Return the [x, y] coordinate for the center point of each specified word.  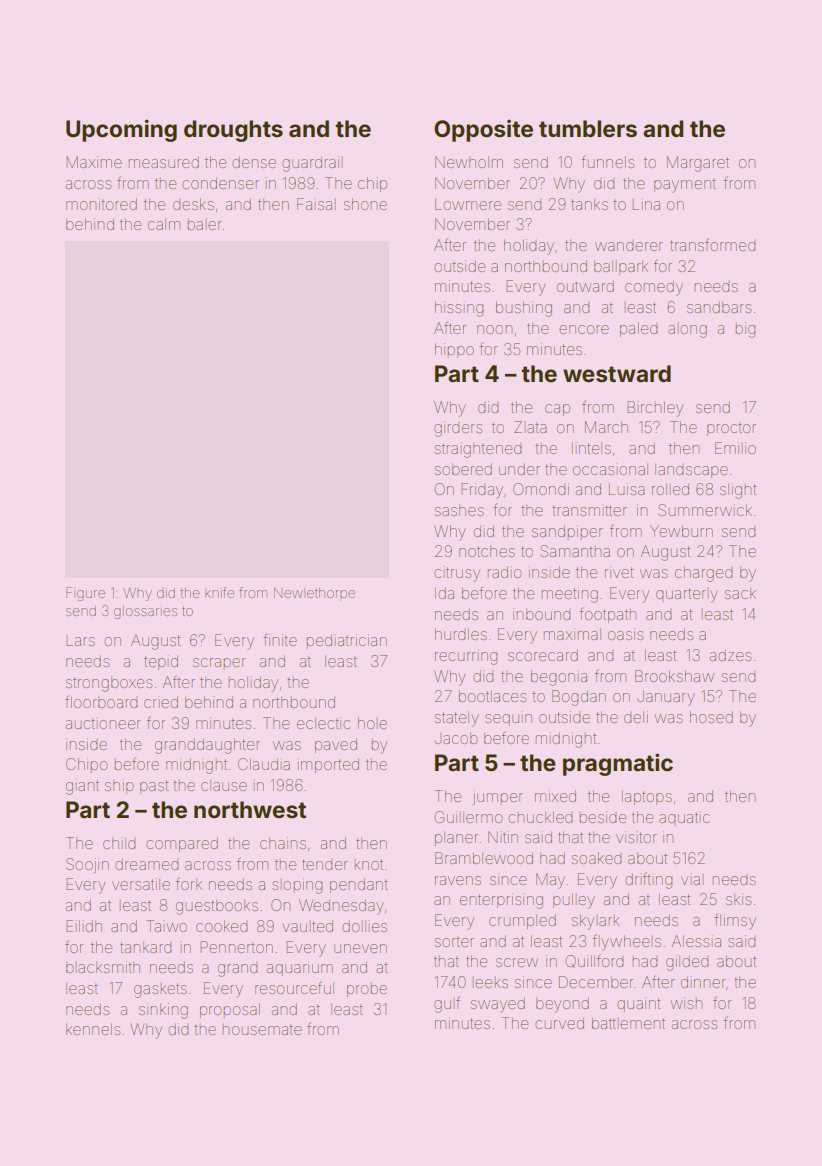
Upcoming [121, 130]
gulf [447, 1004]
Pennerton [236, 947]
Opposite [483, 130]
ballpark [621, 268]
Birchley [655, 409]
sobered [463, 469]
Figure [85, 594]
